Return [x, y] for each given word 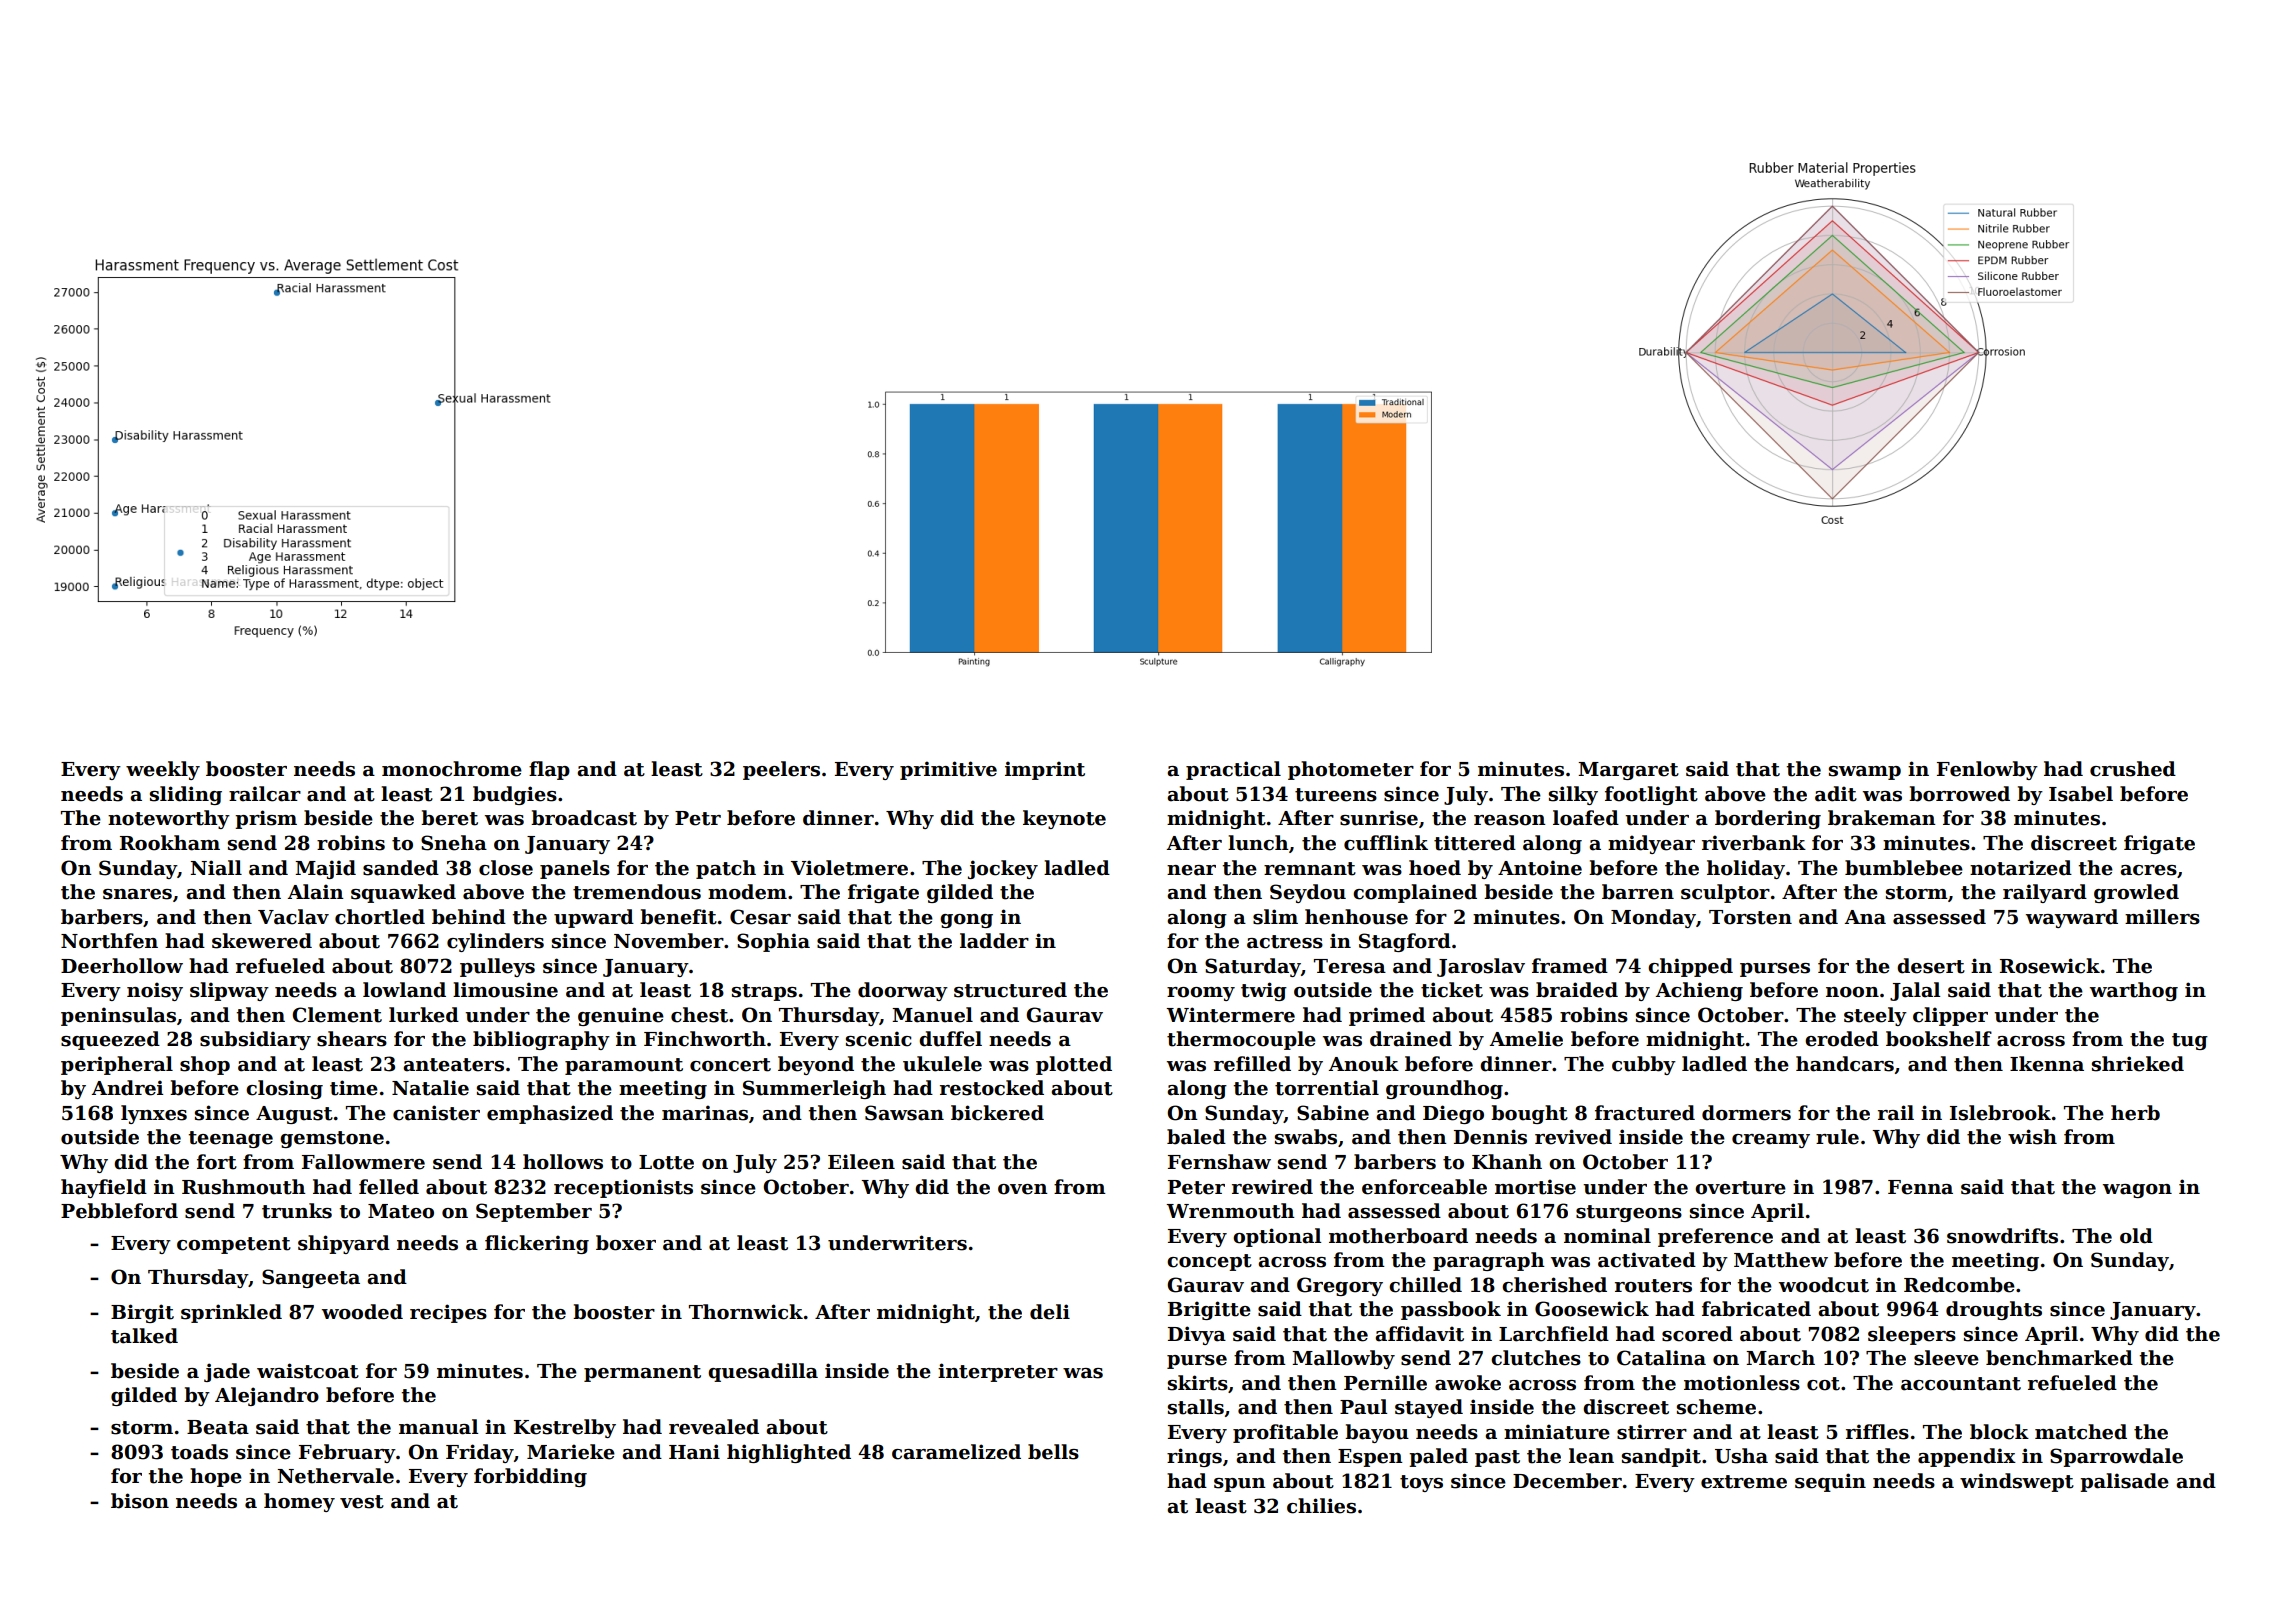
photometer [1351, 770]
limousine [505, 990]
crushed [2133, 769]
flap [549, 770]
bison [140, 1501]
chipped [1690, 967]
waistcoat [308, 1371]
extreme [1744, 1482]
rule [1837, 1137]
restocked [992, 1088]
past [1497, 1458]
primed [1387, 1016]
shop [205, 1065]
